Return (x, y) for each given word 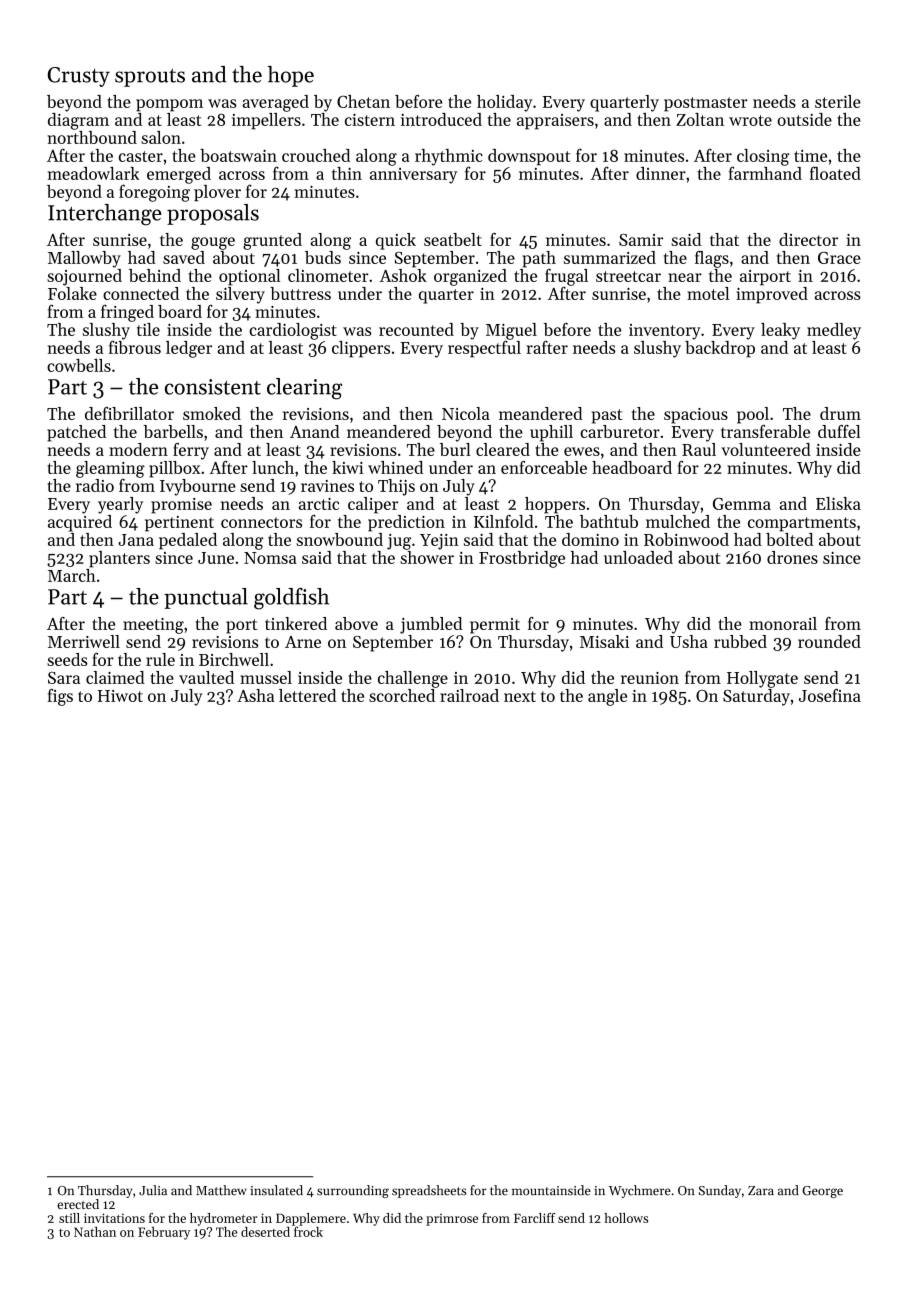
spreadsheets (429, 1191)
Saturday (756, 697)
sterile (838, 101)
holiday (504, 103)
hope (291, 76)
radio (95, 485)
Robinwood (686, 539)
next (520, 696)
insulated (276, 1190)
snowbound (340, 539)
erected (78, 1204)
